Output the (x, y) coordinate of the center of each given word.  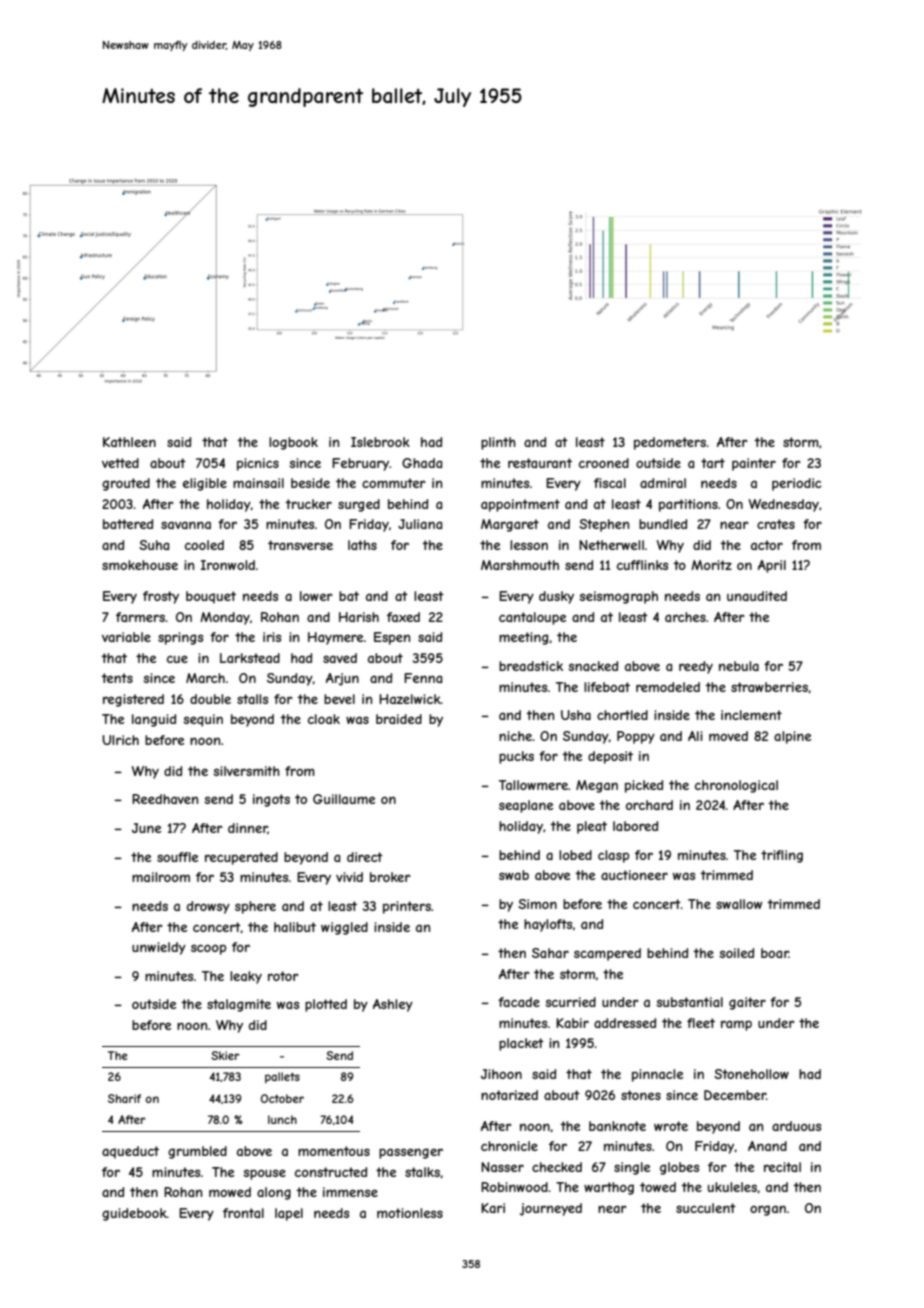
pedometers (670, 443)
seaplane (526, 806)
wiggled (344, 928)
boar (775, 953)
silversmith (247, 771)
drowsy (208, 907)
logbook (293, 443)
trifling (782, 856)
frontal (243, 1213)
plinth (498, 443)
